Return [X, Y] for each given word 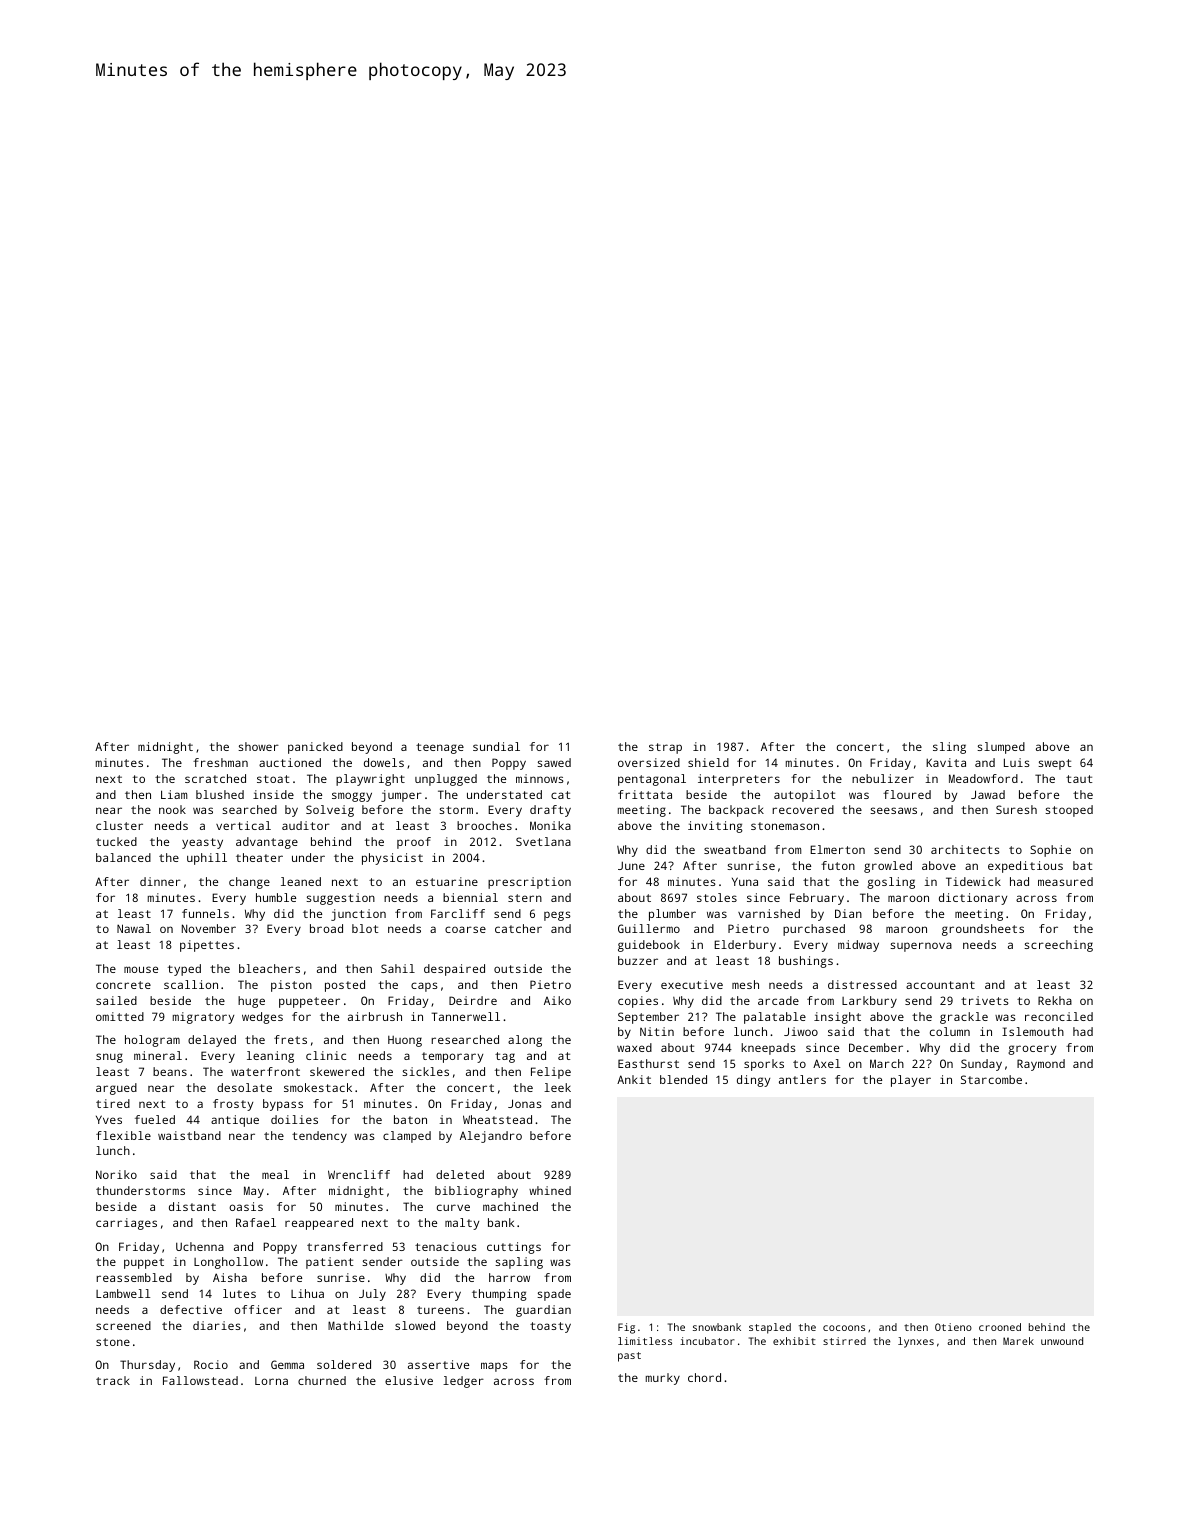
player [911, 1081]
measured [1065, 881]
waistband [189, 1135]
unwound [1062, 1341]
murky [663, 1379]
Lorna [271, 1381]
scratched [215, 778]
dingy [753, 1081]
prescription [529, 883]
